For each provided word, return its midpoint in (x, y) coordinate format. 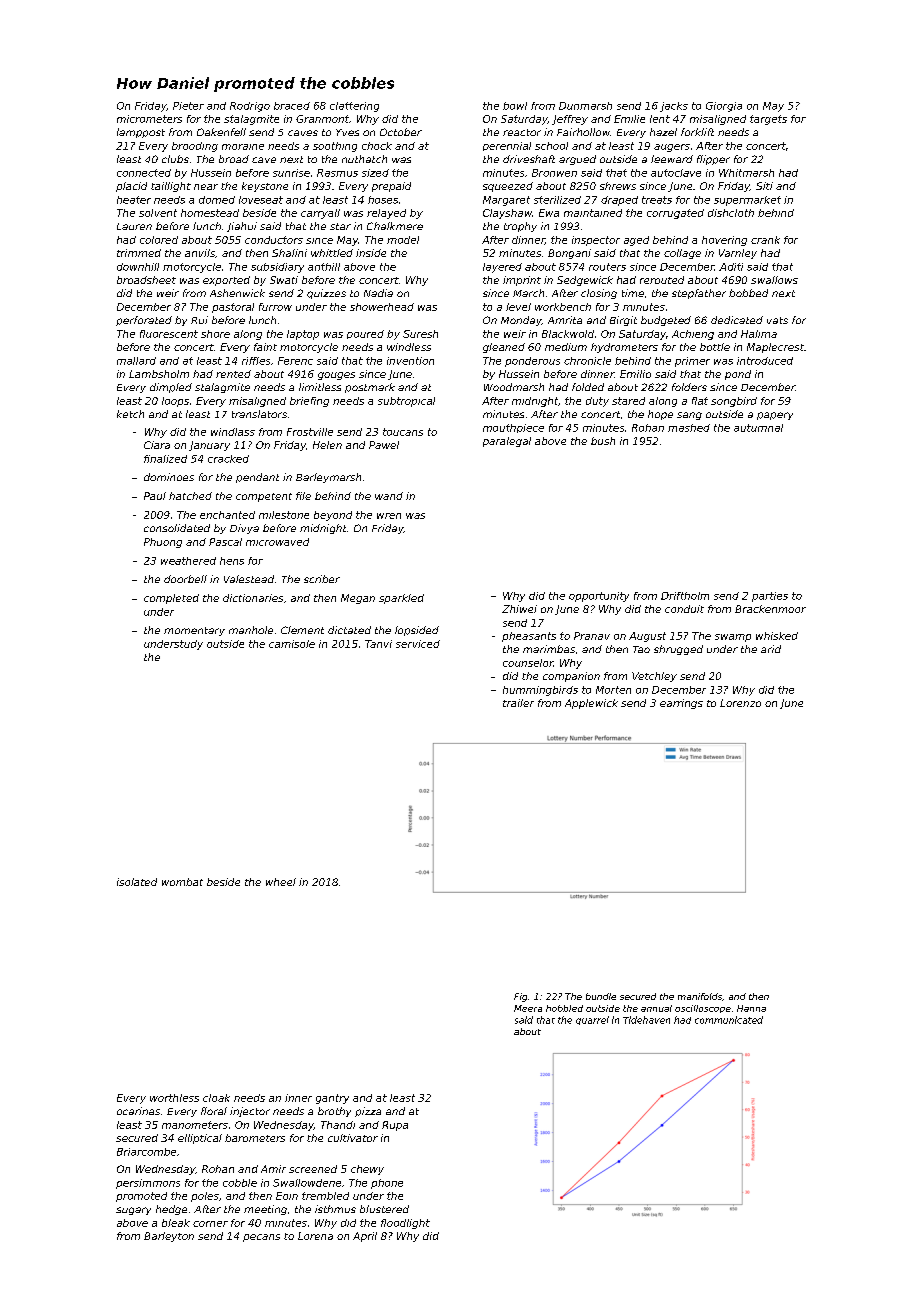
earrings (681, 704)
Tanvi (378, 644)
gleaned (504, 348)
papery (775, 416)
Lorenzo (740, 703)
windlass (233, 432)
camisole (292, 644)
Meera (528, 1008)
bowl (515, 106)
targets (768, 120)
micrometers (149, 119)
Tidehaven (646, 1020)
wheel (281, 882)
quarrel (592, 1020)
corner (210, 1224)
